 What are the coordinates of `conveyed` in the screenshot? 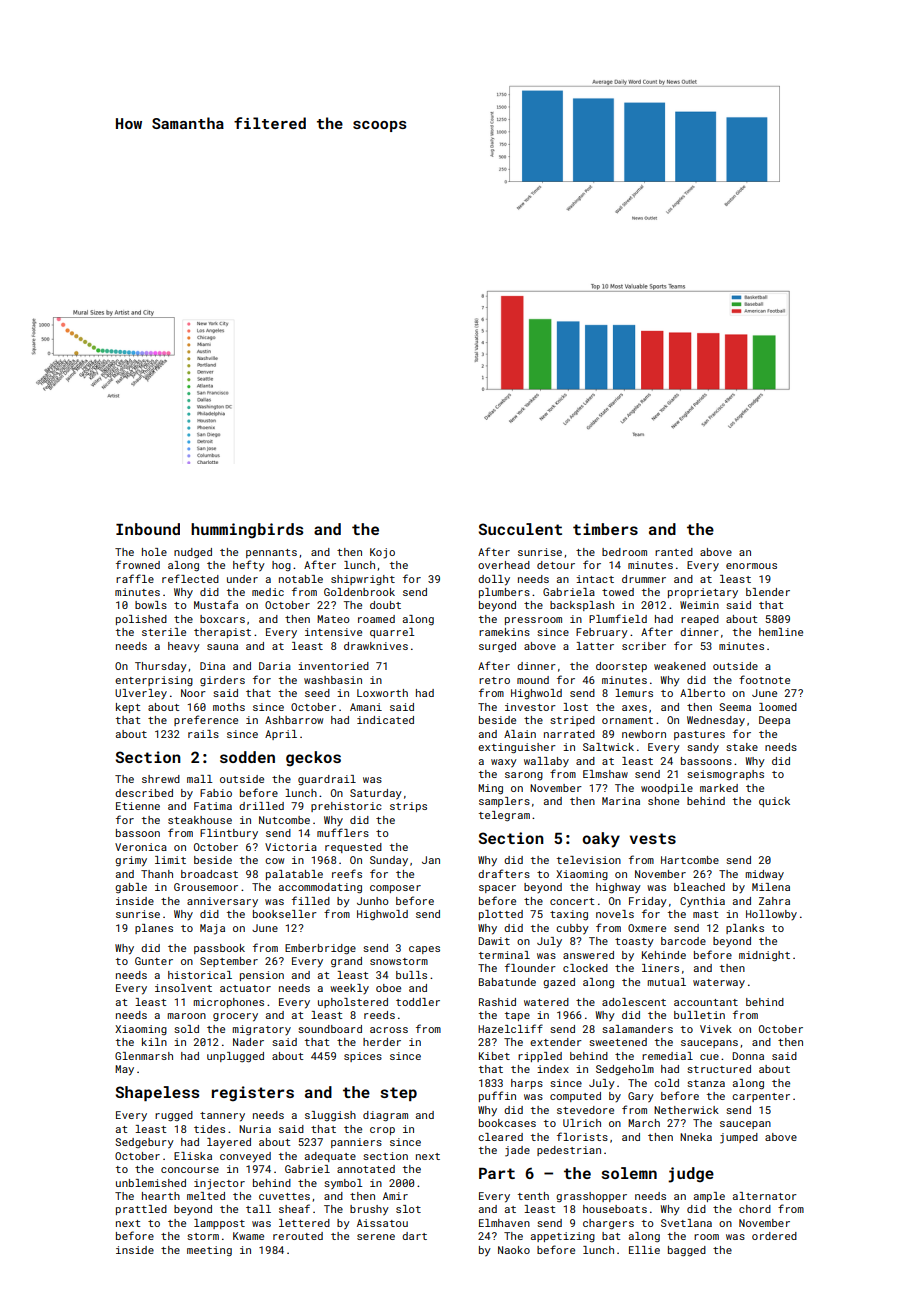 It's located at (245, 1157).
